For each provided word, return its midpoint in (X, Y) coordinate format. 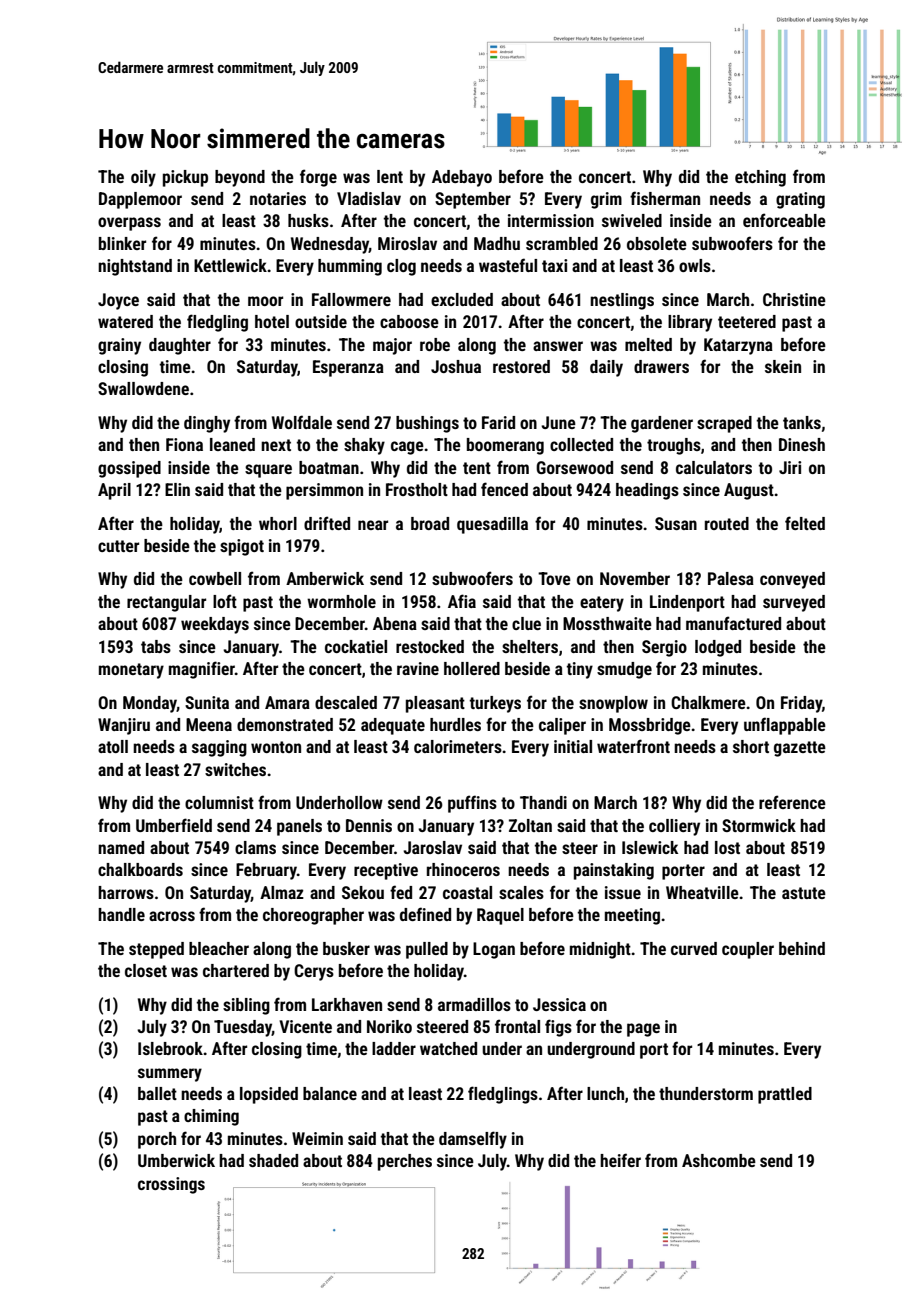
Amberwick (325, 578)
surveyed (794, 603)
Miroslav (407, 243)
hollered (472, 668)
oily (143, 178)
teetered (747, 321)
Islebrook (170, 1048)
